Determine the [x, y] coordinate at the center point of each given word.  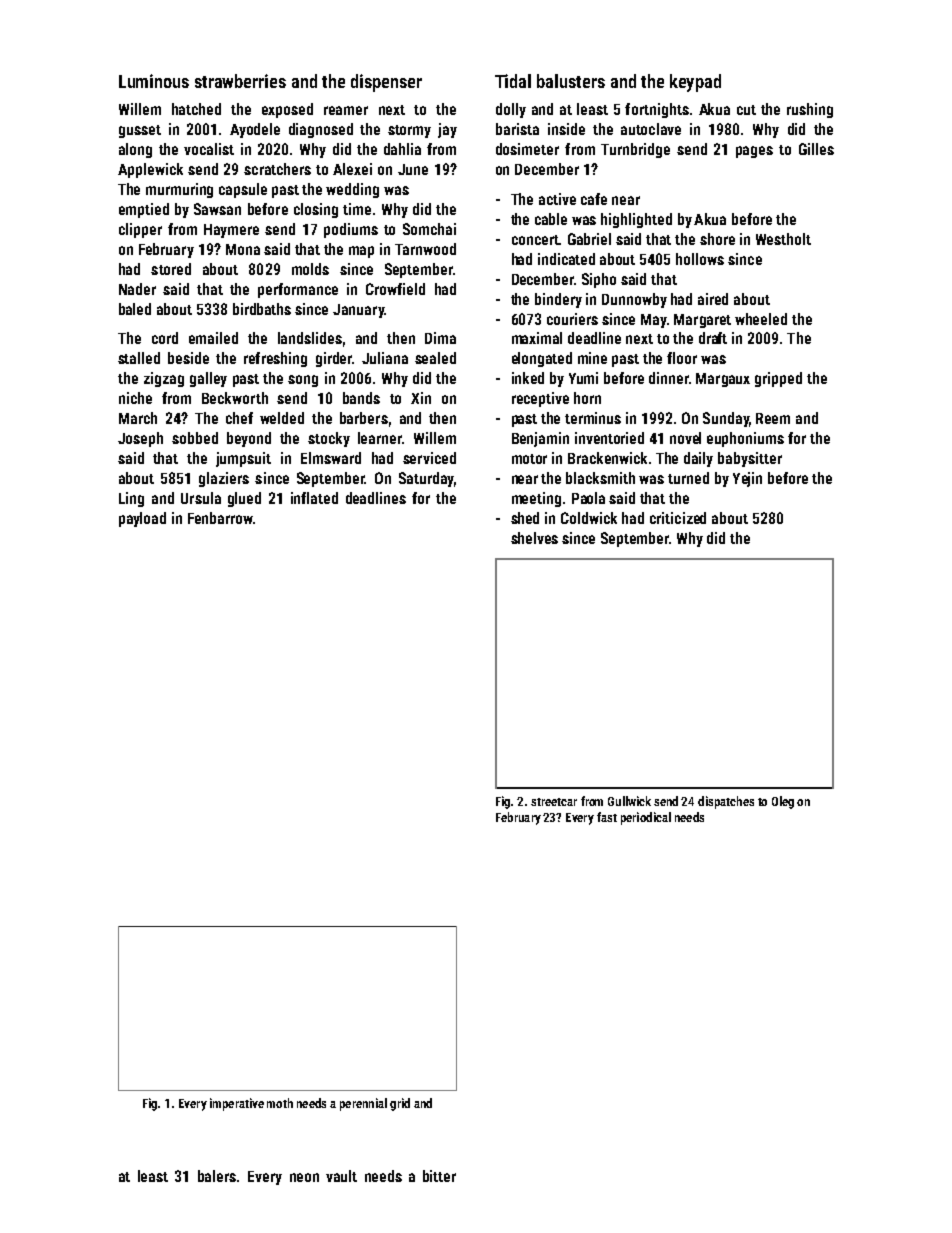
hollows [700, 259]
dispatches [726, 802]
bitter [439, 1176]
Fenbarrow [220, 518]
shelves [534, 538]
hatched [196, 109]
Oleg [783, 802]
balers [217, 1176]
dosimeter [527, 149]
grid [400, 1104]
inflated [314, 498]
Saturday [426, 479]
